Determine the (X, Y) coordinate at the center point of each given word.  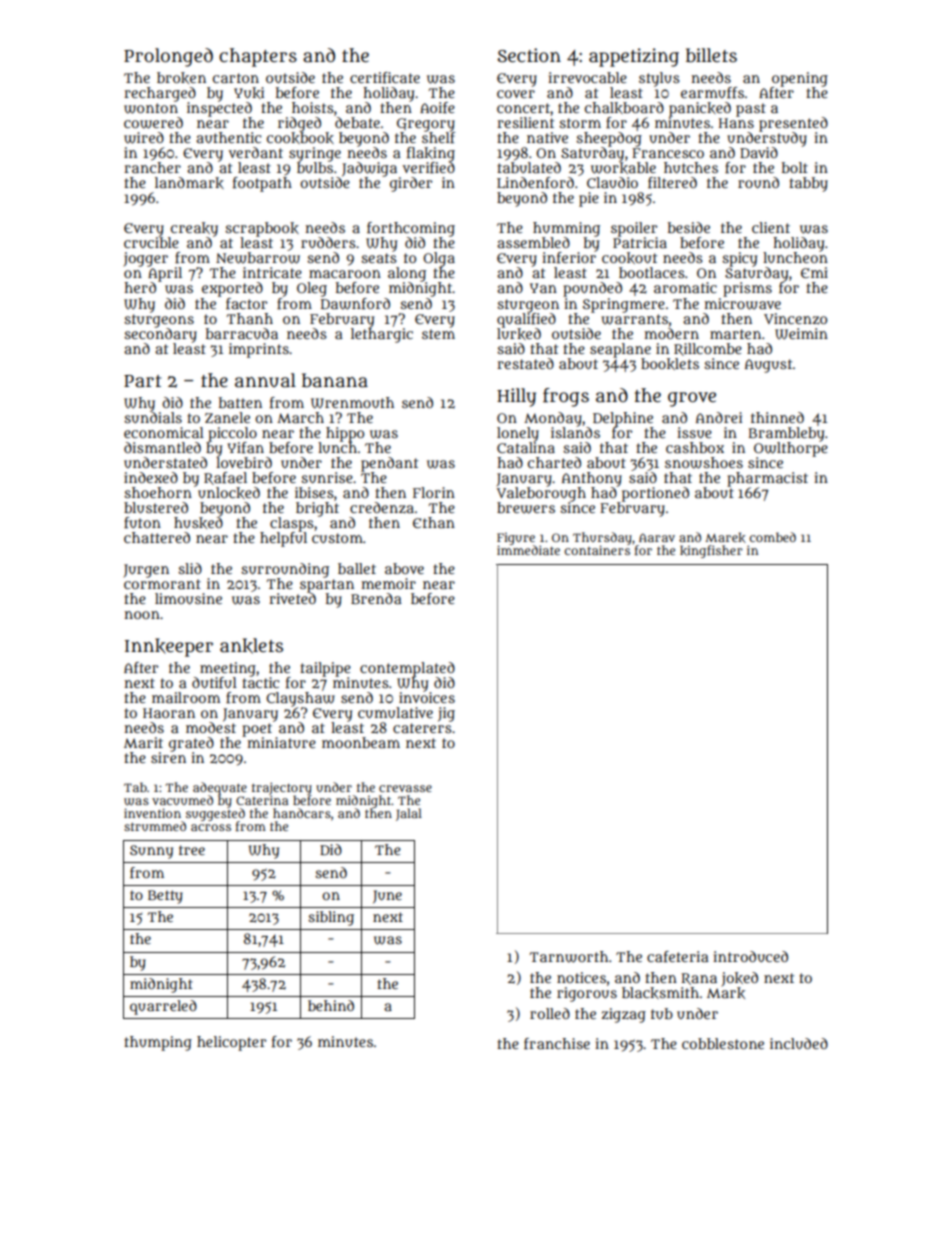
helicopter (231, 1043)
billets (711, 55)
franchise (557, 1043)
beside (689, 227)
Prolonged (168, 57)
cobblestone (723, 1043)
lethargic (382, 335)
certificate (385, 77)
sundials (153, 417)
